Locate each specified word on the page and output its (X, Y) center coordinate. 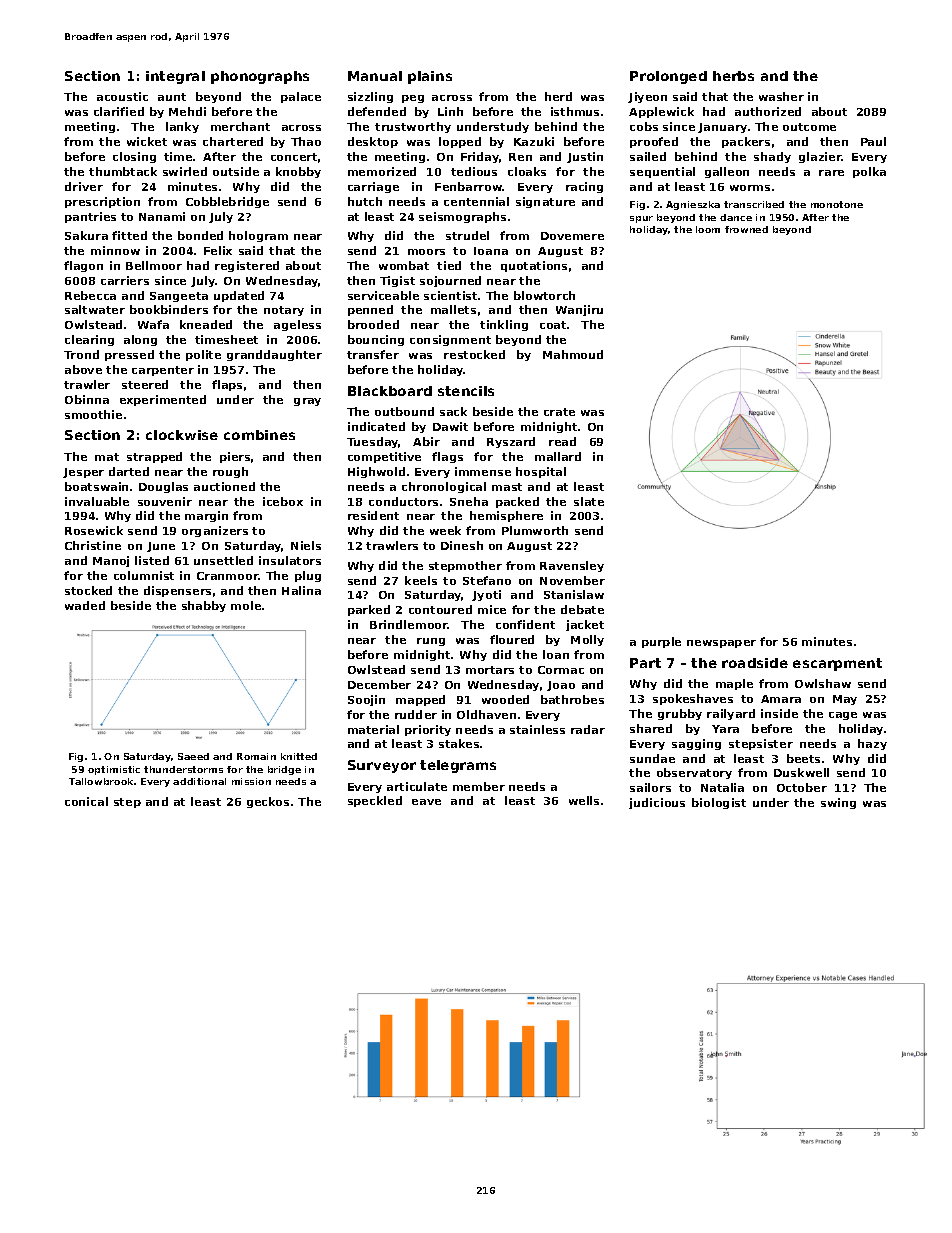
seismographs (462, 217)
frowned (746, 229)
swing (838, 803)
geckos (268, 802)
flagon (83, 266)
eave (426, 802)
